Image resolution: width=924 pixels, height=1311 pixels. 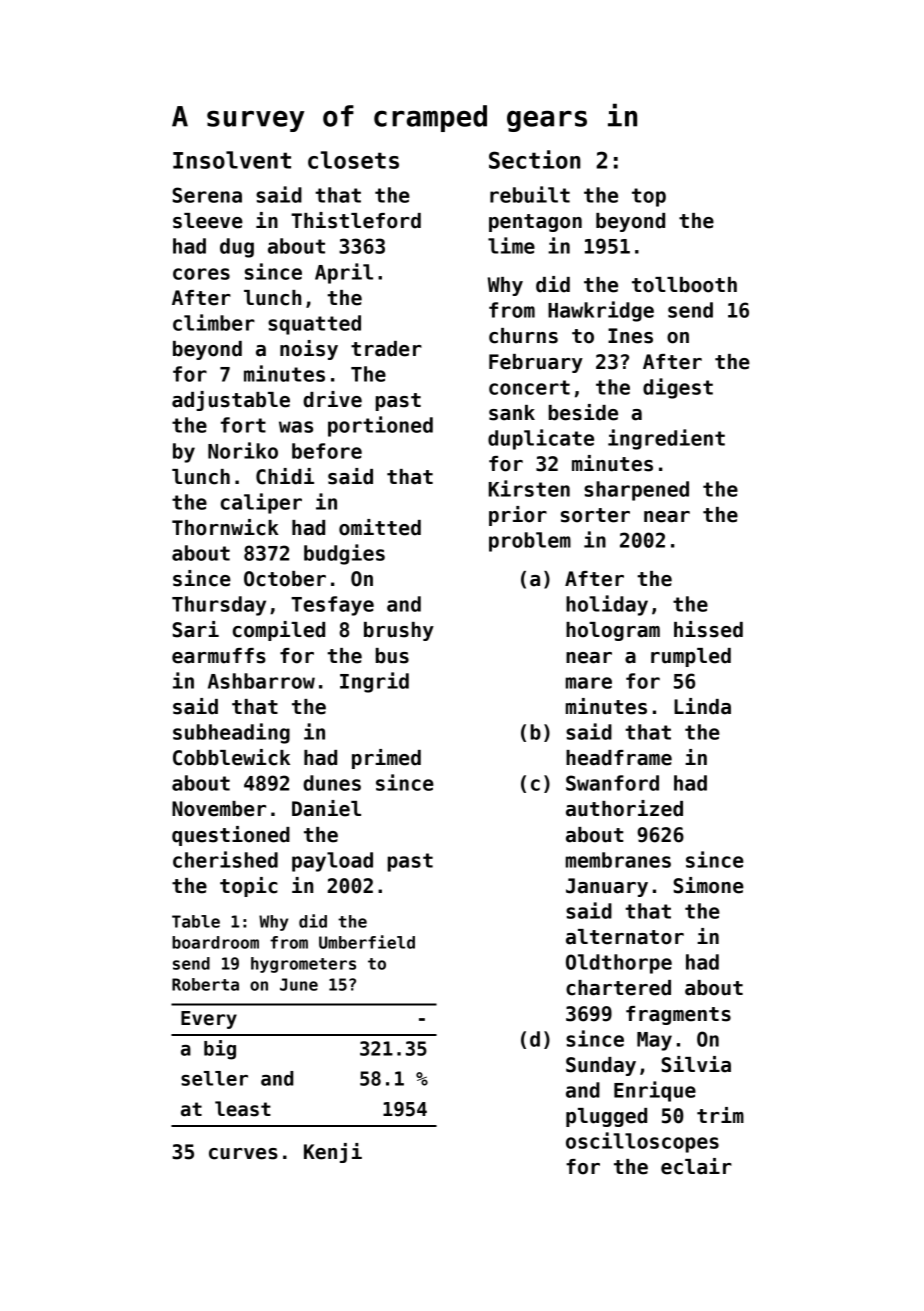 What do you see at coordinates (243, 450) in the page?
I see `Noriko` at bounding box center [243, 450].
